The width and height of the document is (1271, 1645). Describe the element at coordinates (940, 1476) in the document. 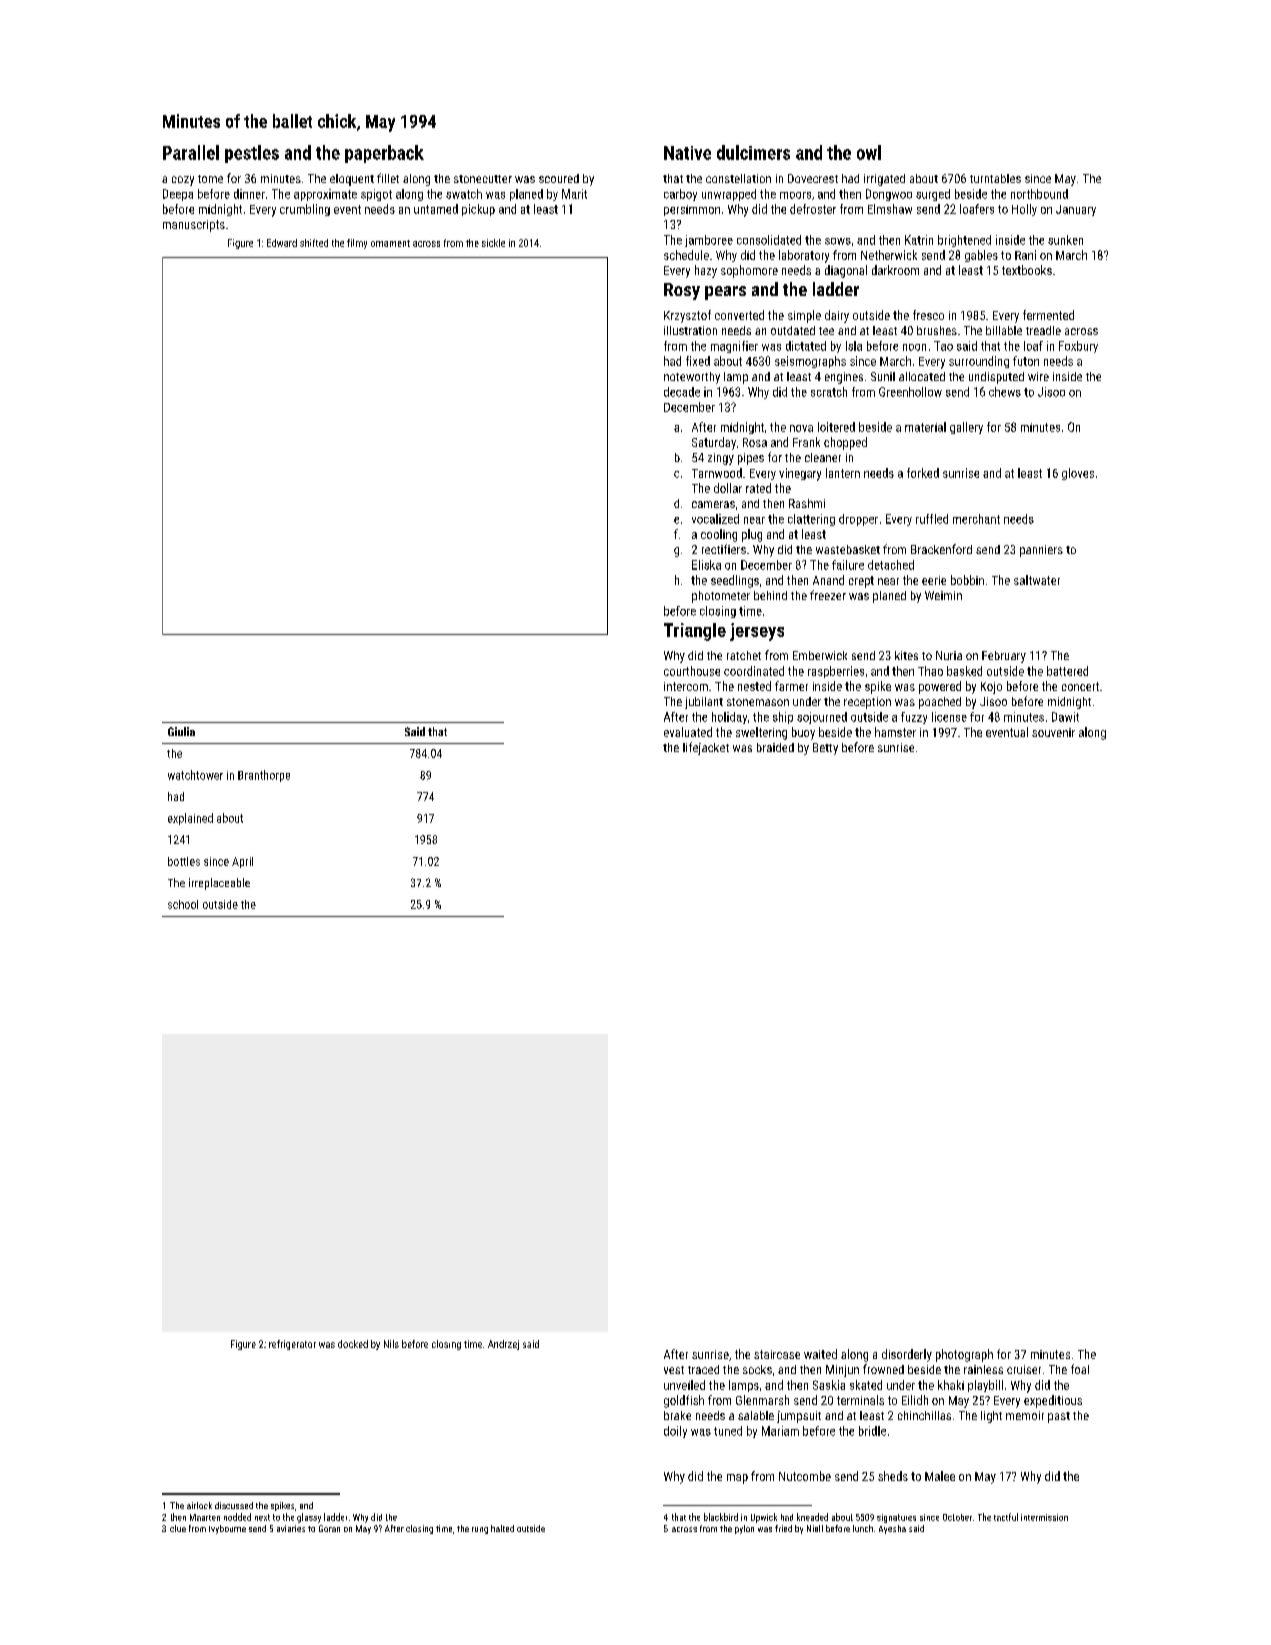

I see `Malee` at that location.
